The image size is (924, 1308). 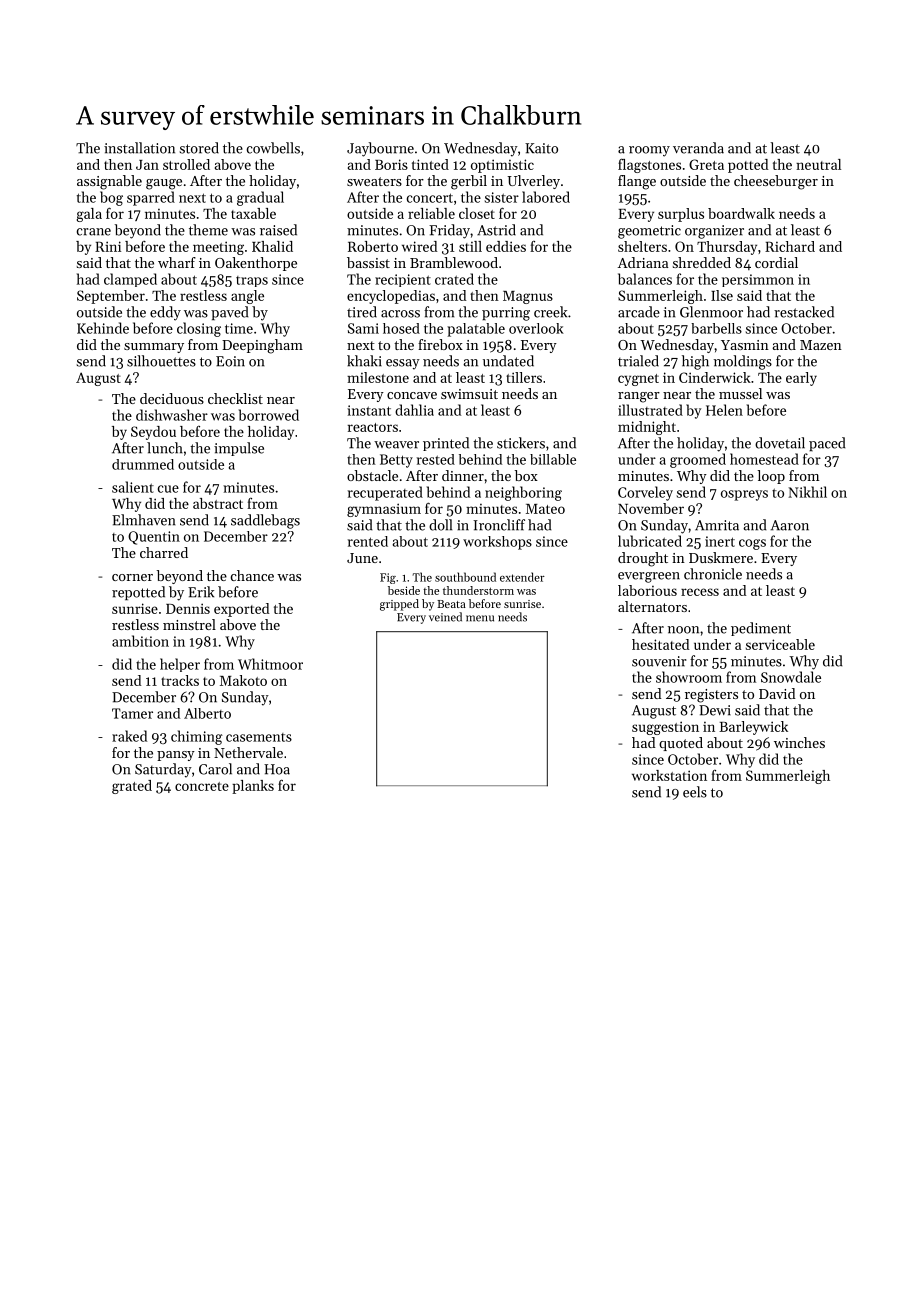 What do you see at coordinates (716, 328) in the screenshot?
I see `barbells` at bounding box center [716, 328].
